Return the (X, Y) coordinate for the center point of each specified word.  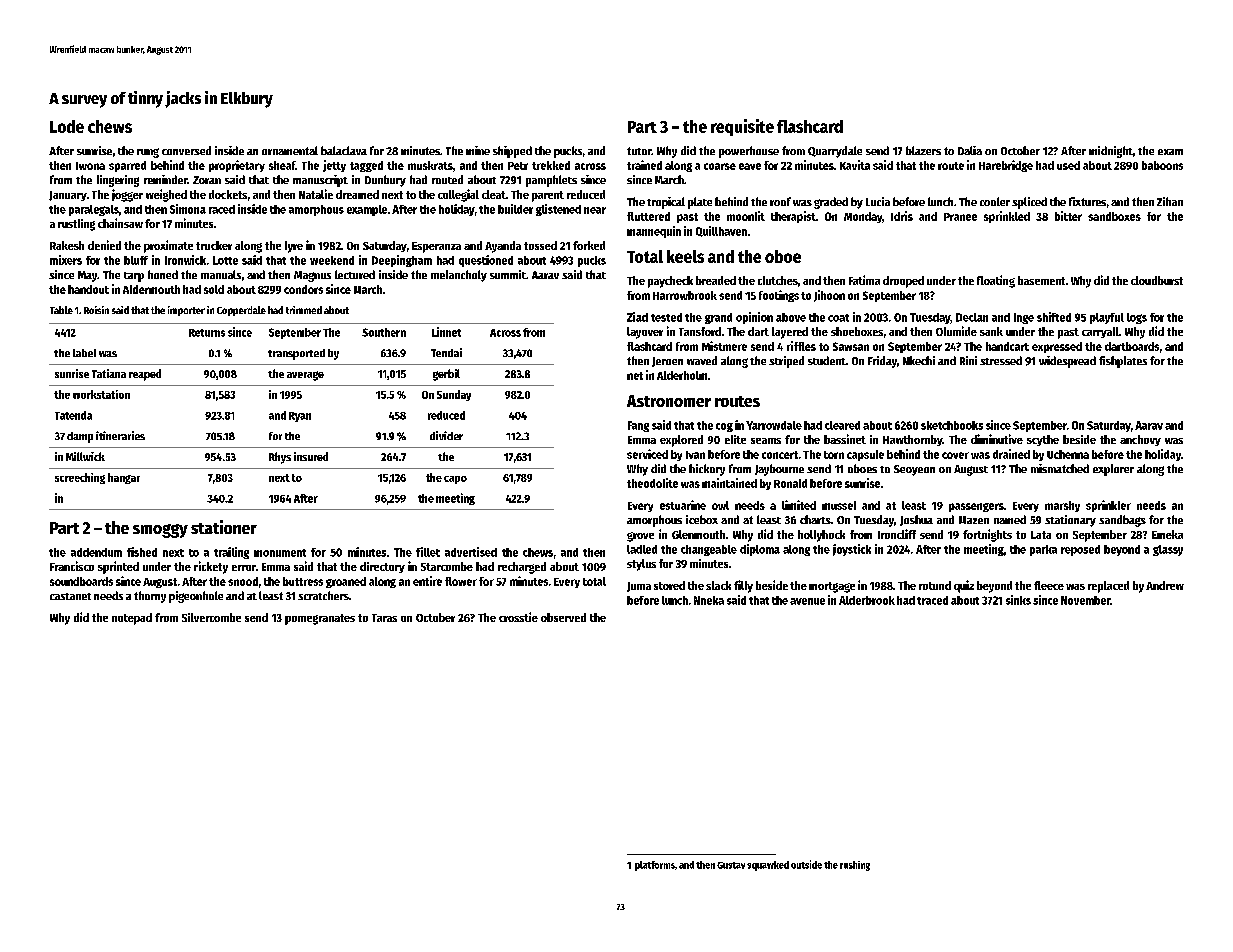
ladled (642, 549)
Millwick (85, 456)
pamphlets (551, 181)
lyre (294, 247)
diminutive (997, 439)
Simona (188, 209)
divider (446, 435)
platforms (655, 866)
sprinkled (1007, 217)
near (595, 210)
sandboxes (1114, 216)
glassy (1168, 550)
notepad (132, 619)
